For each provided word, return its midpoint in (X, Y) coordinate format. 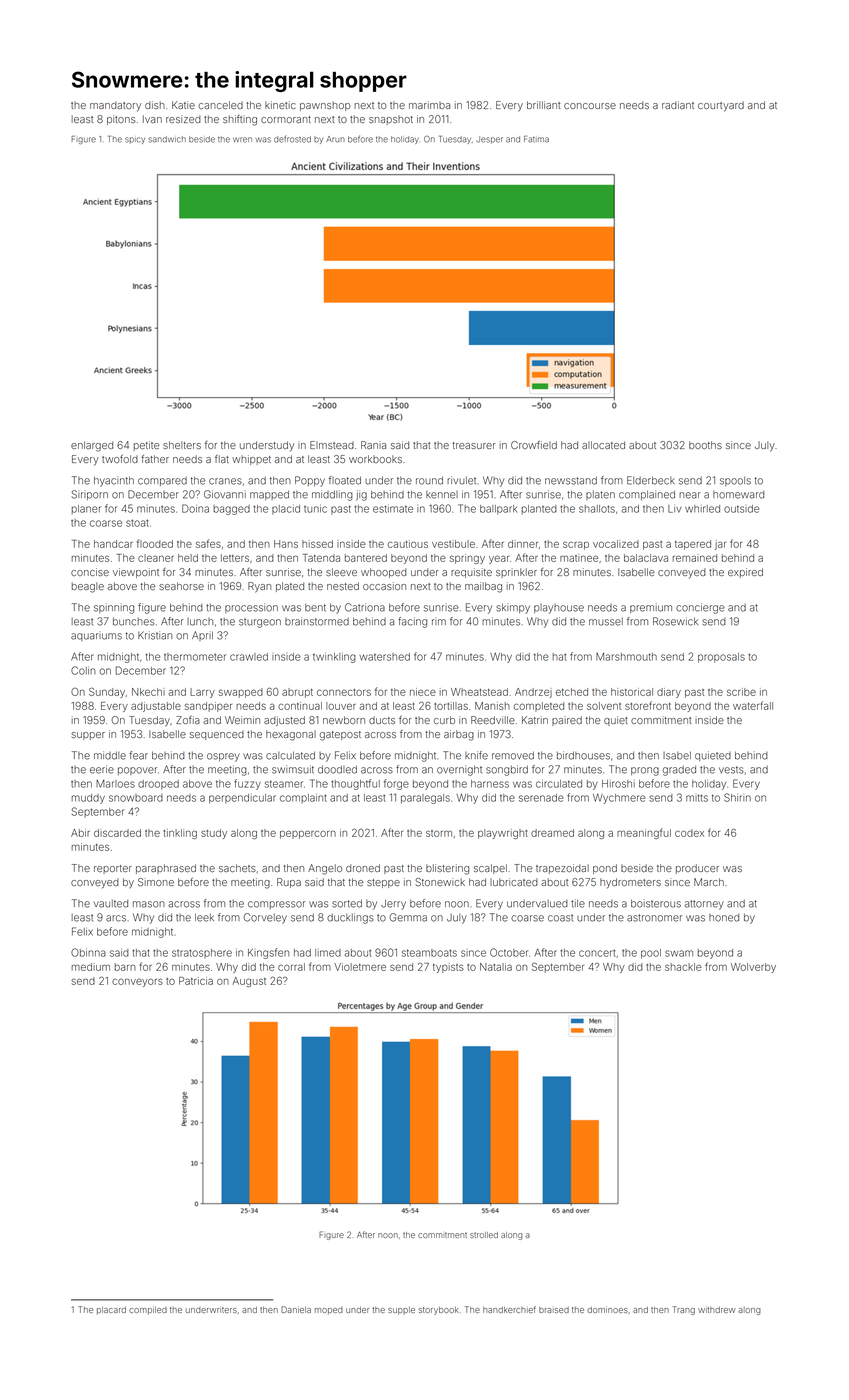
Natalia (496, 967)
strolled (484, 1235)
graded (679, 771)
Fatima (536, 139)
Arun (335, 139)
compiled (148, 1310)
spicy (135, 140)
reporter (113, 869)
